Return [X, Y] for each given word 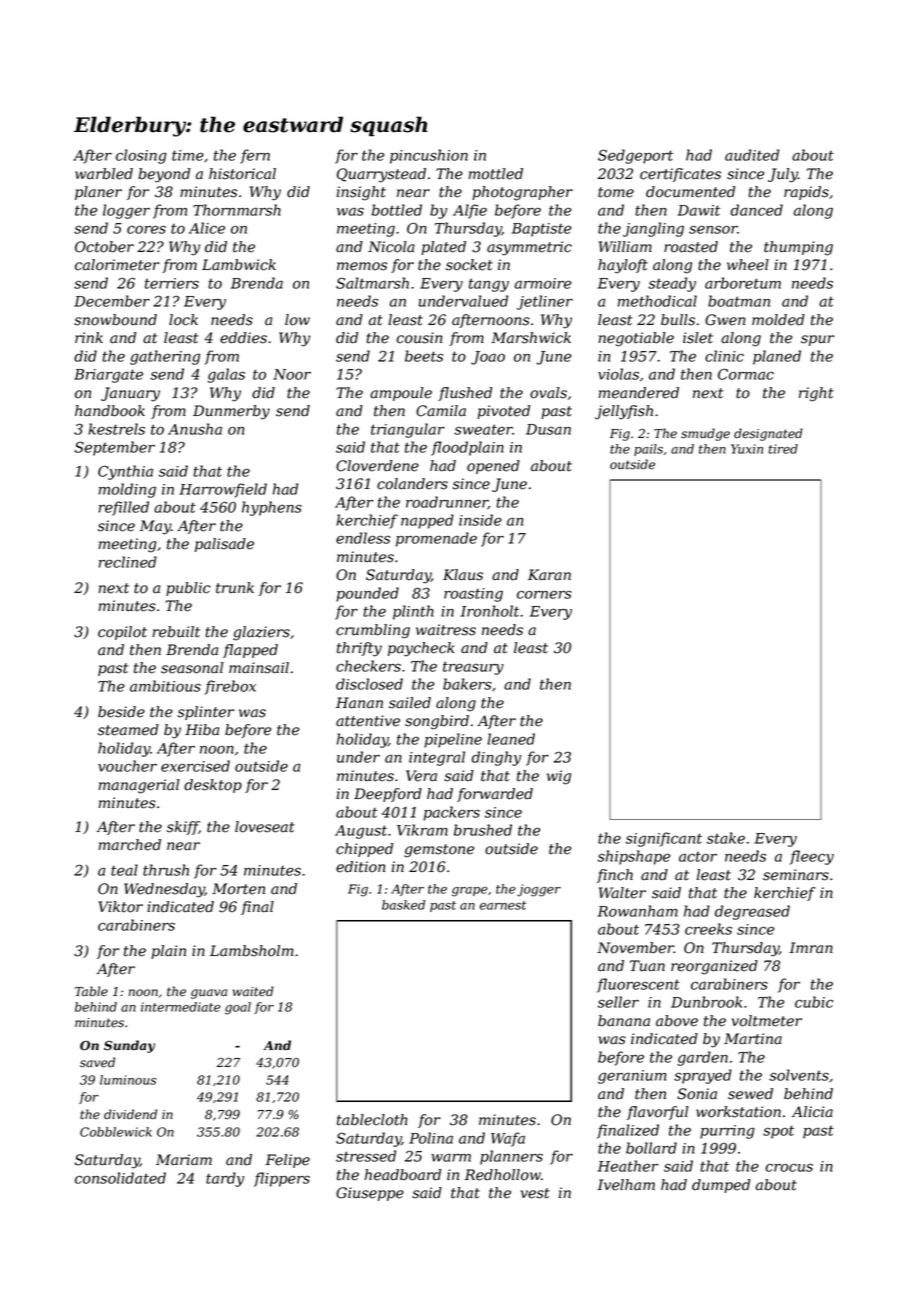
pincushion [429, 156]
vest [535, 1193]
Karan [549, 575]
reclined [128, 562]
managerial [139, 786]
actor [698, 856]
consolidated [120, 1178]
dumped [721, 1186]
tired [783, 449]
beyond [164, 175]
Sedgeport [635, 156]
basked [403, 905]
